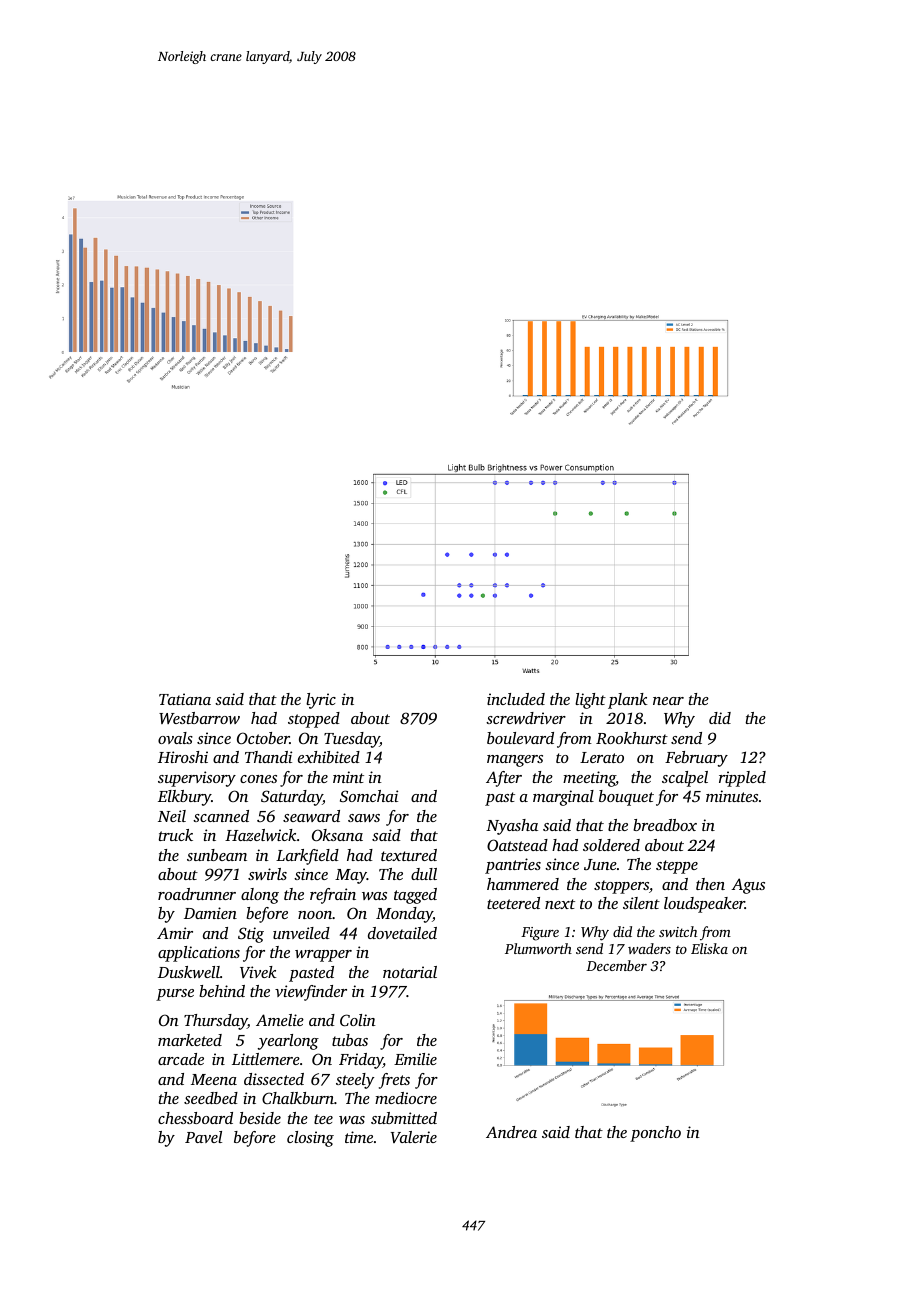 This image has height=1311, width=924. What do you see at coordinates (655, 1134) in the image?
I see `poncho` at bounding box center [655, 1134].
